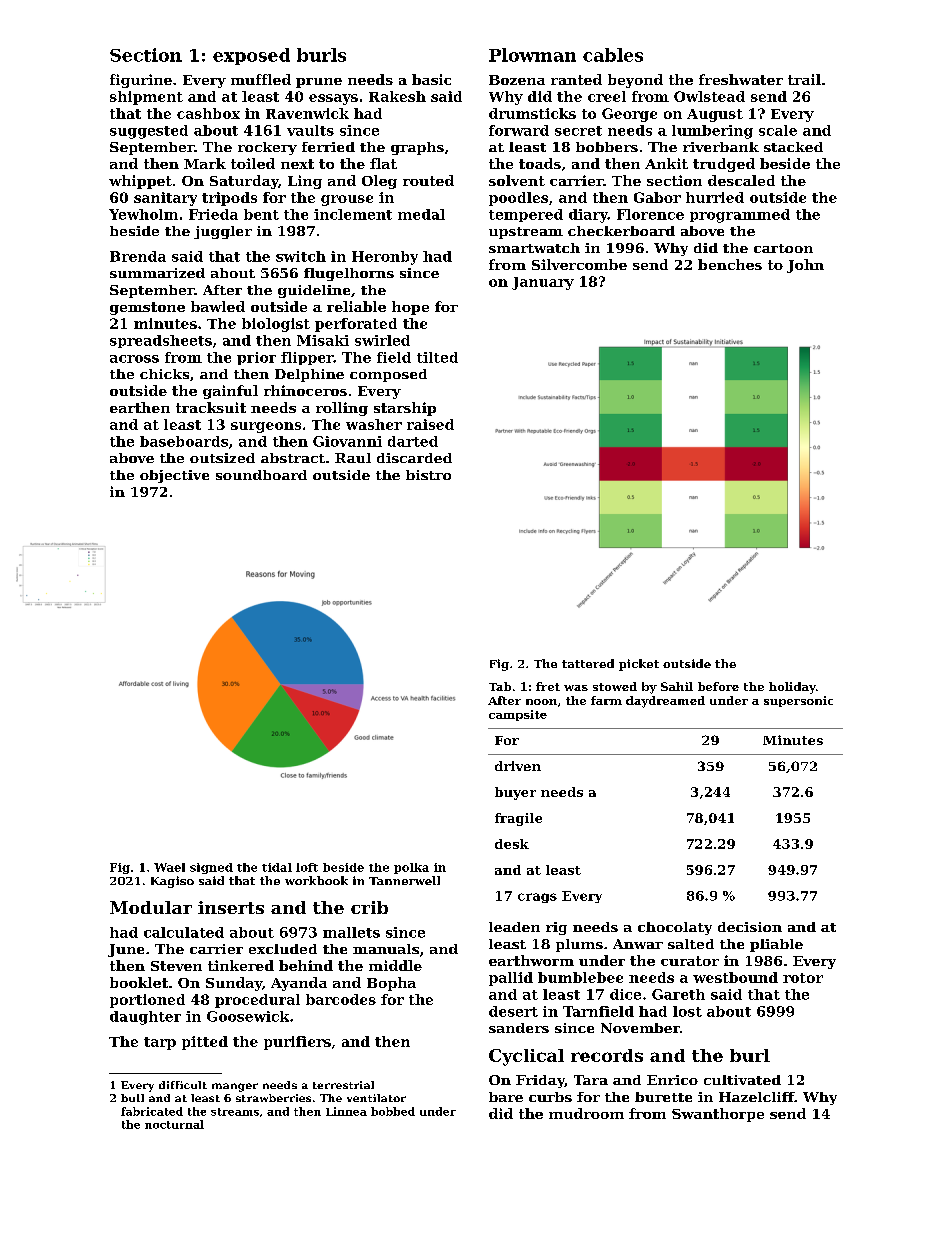 The image size is (952, 1233). What do you see at coordinates (613, 55) in the screenshot?
I see `cables` at bounding box center [613, 55].
